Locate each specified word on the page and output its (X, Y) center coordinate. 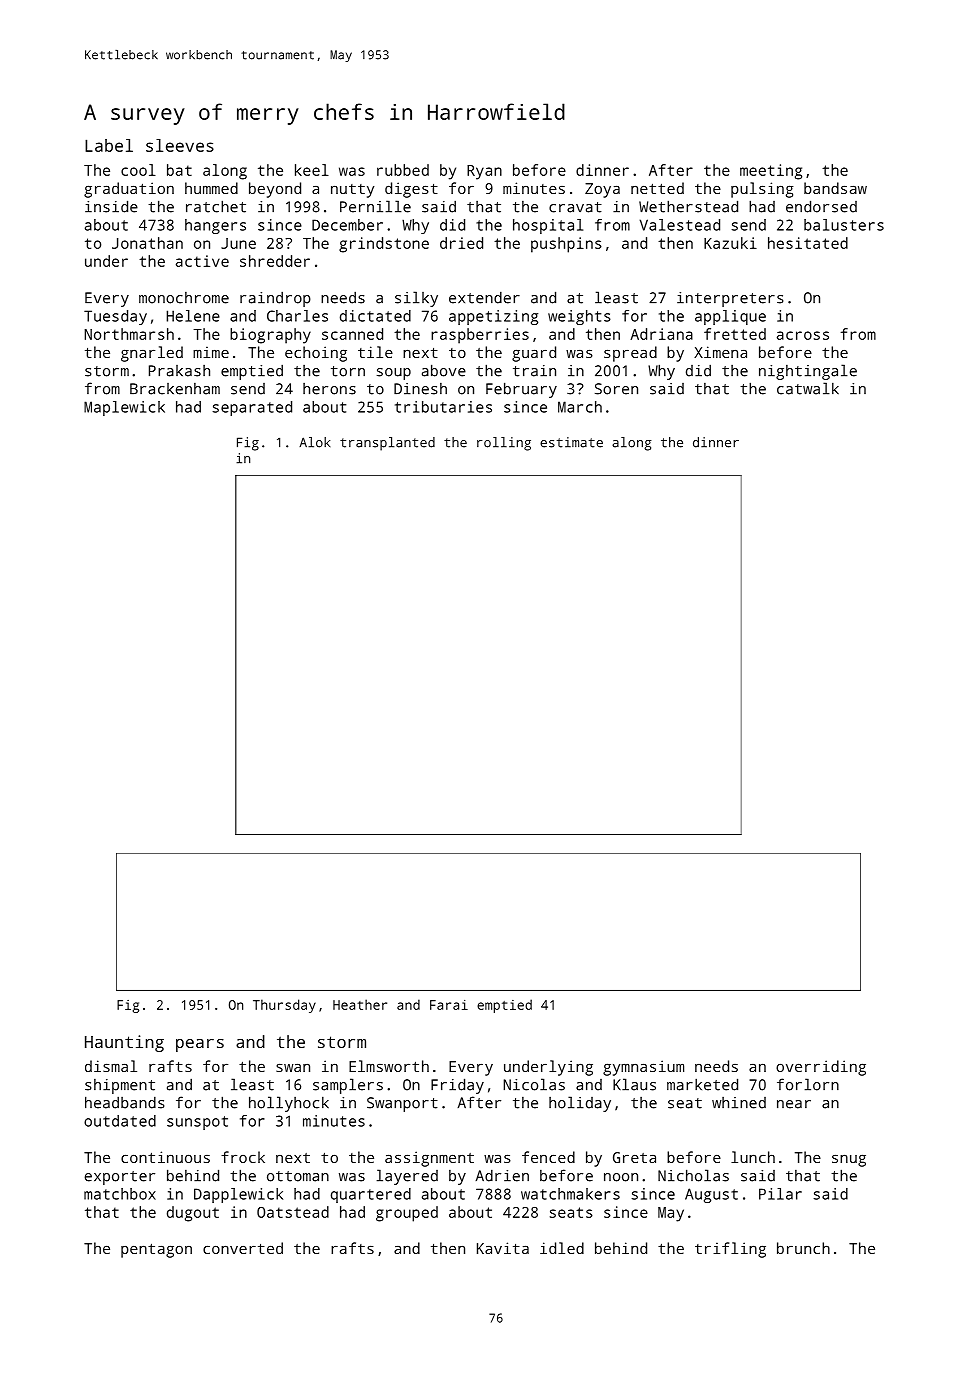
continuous (165, 1157)
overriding (821, 1068)
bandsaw (835, 188)
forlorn (808, 1084)
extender (484, 297)
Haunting (124, 1043)
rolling (504, 444)
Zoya (602, 190)
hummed (211, 188)
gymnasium (643, 1068)
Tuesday (115, 317)
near (794, 1104)
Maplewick (124, 408)
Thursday (284, 1006)
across (803, 335)
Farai (449, 1004)
